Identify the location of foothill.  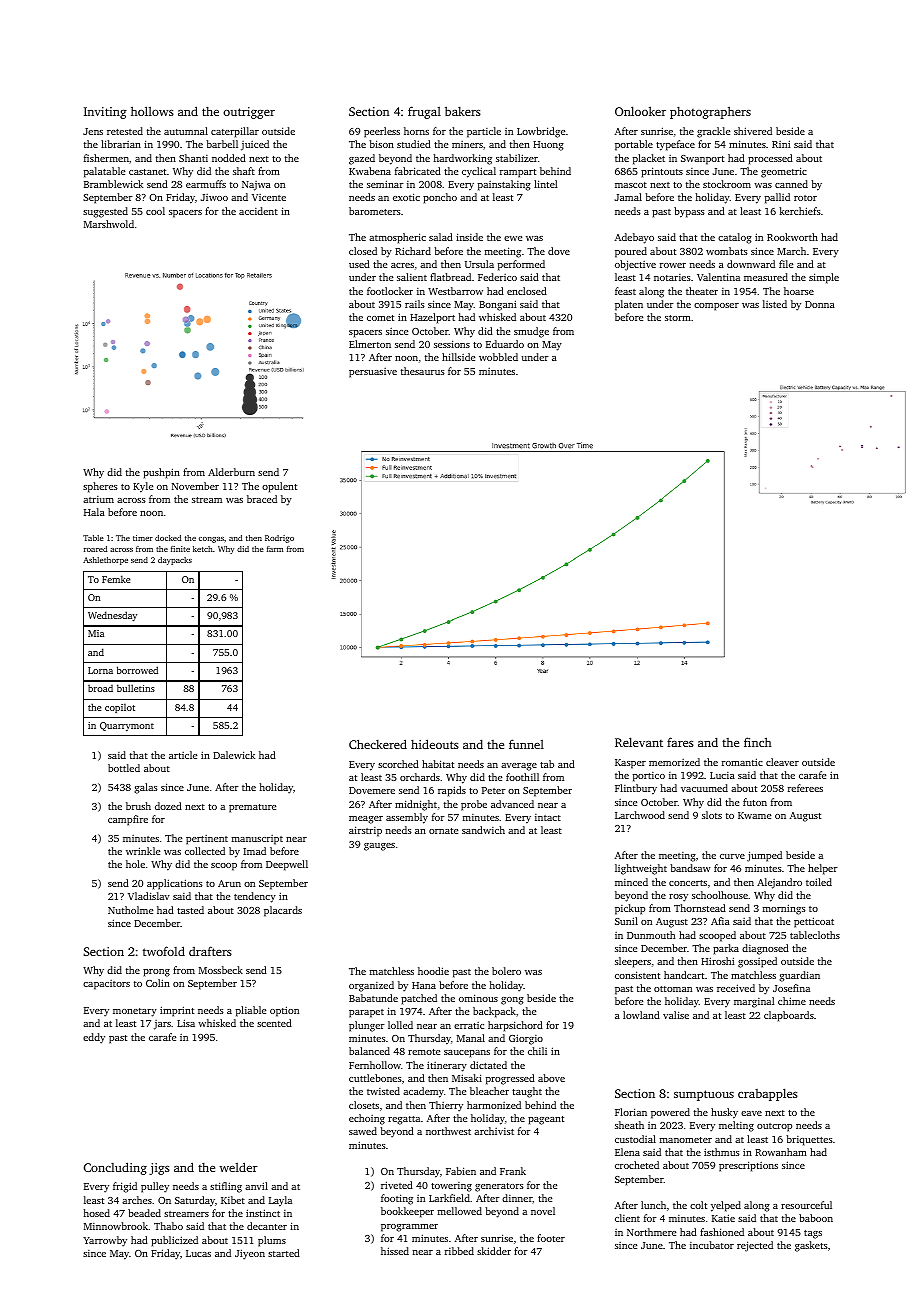
(522, 777).
